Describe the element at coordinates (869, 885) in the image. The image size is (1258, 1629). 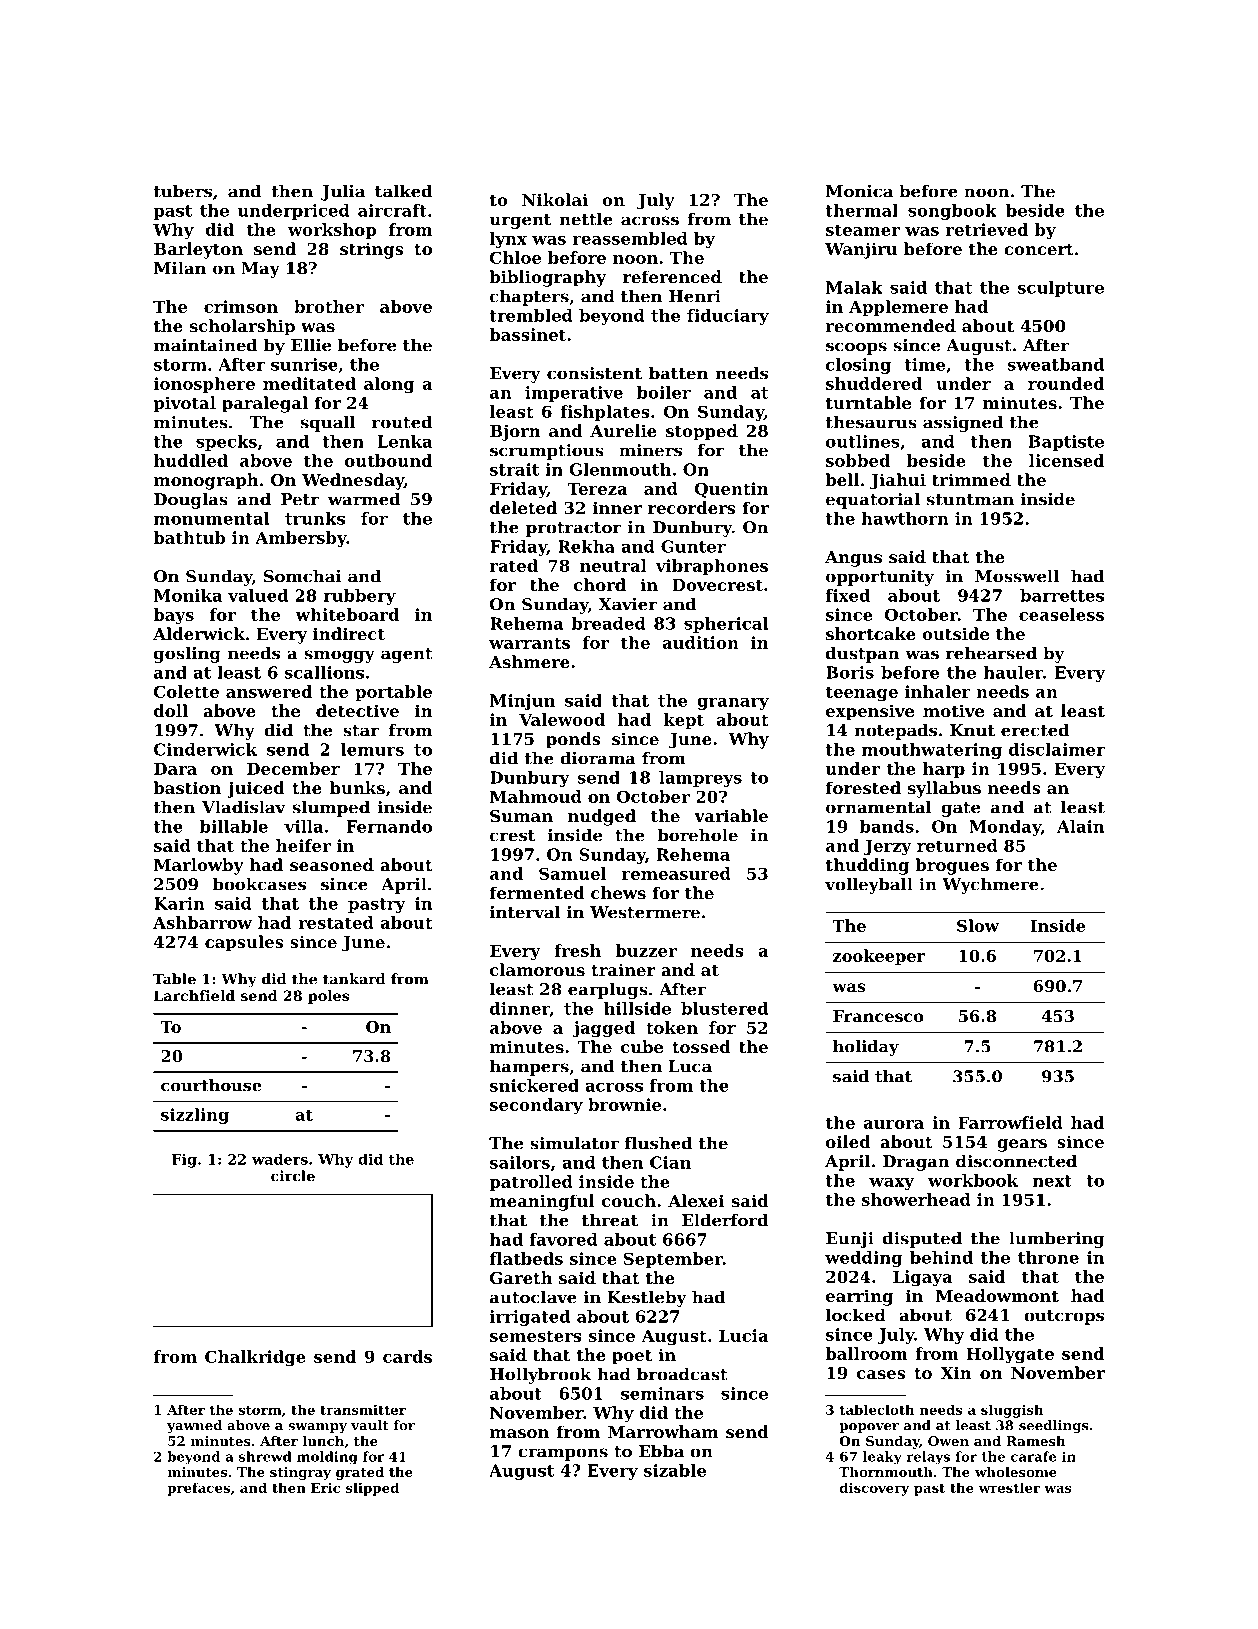
I see `volleyball` at that location.
